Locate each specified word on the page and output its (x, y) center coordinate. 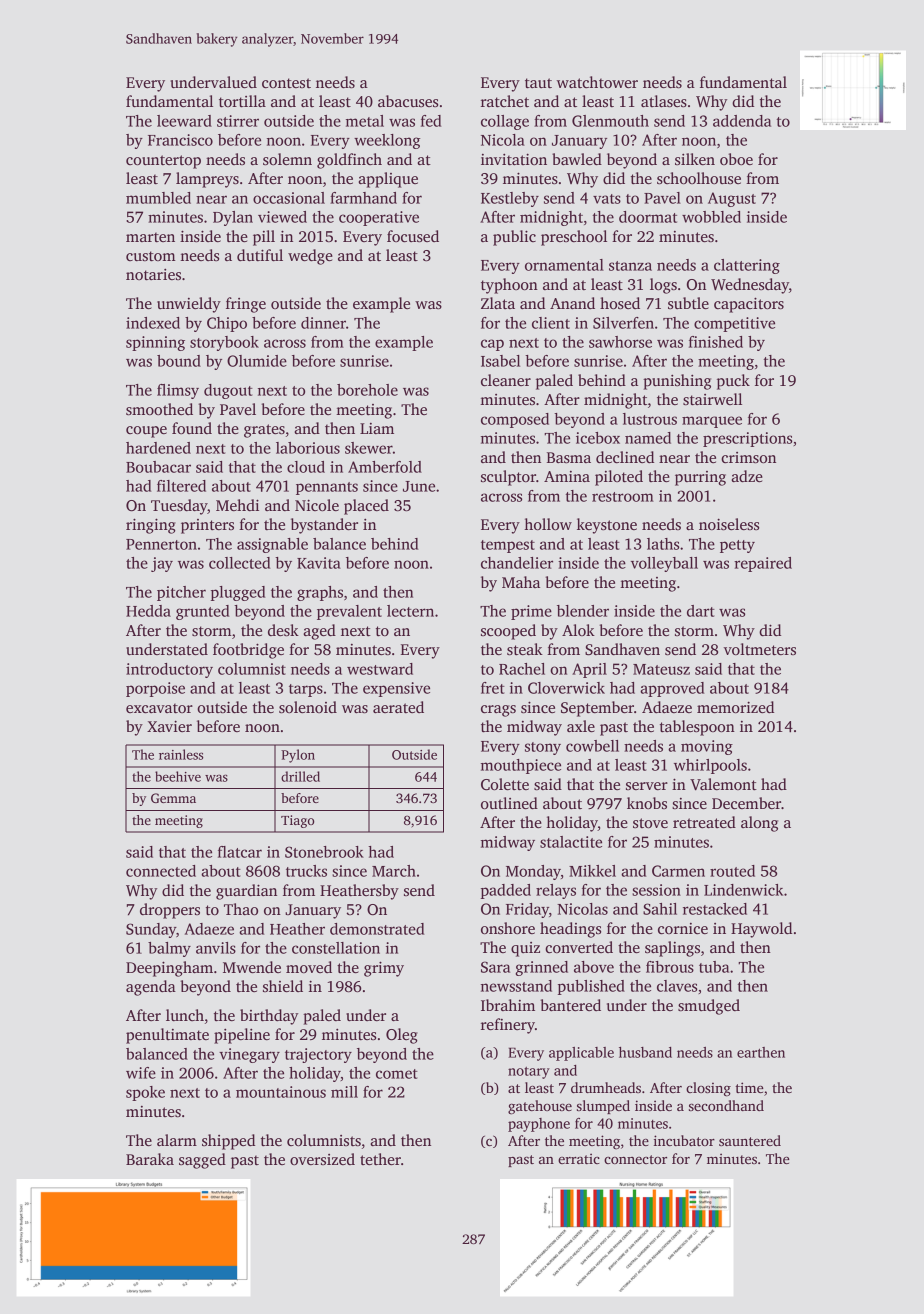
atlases (664, 101)
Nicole (317, 505)
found (192, 428)
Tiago (297, 821)
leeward (184, 121)
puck (733, 382)
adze (747, 476)
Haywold (761, 930)
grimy (384, 969)
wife (141, 1073)
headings (570, 930)
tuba (714, 967)
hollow (548, 524)
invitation (514, 159)
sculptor (508, 478)
